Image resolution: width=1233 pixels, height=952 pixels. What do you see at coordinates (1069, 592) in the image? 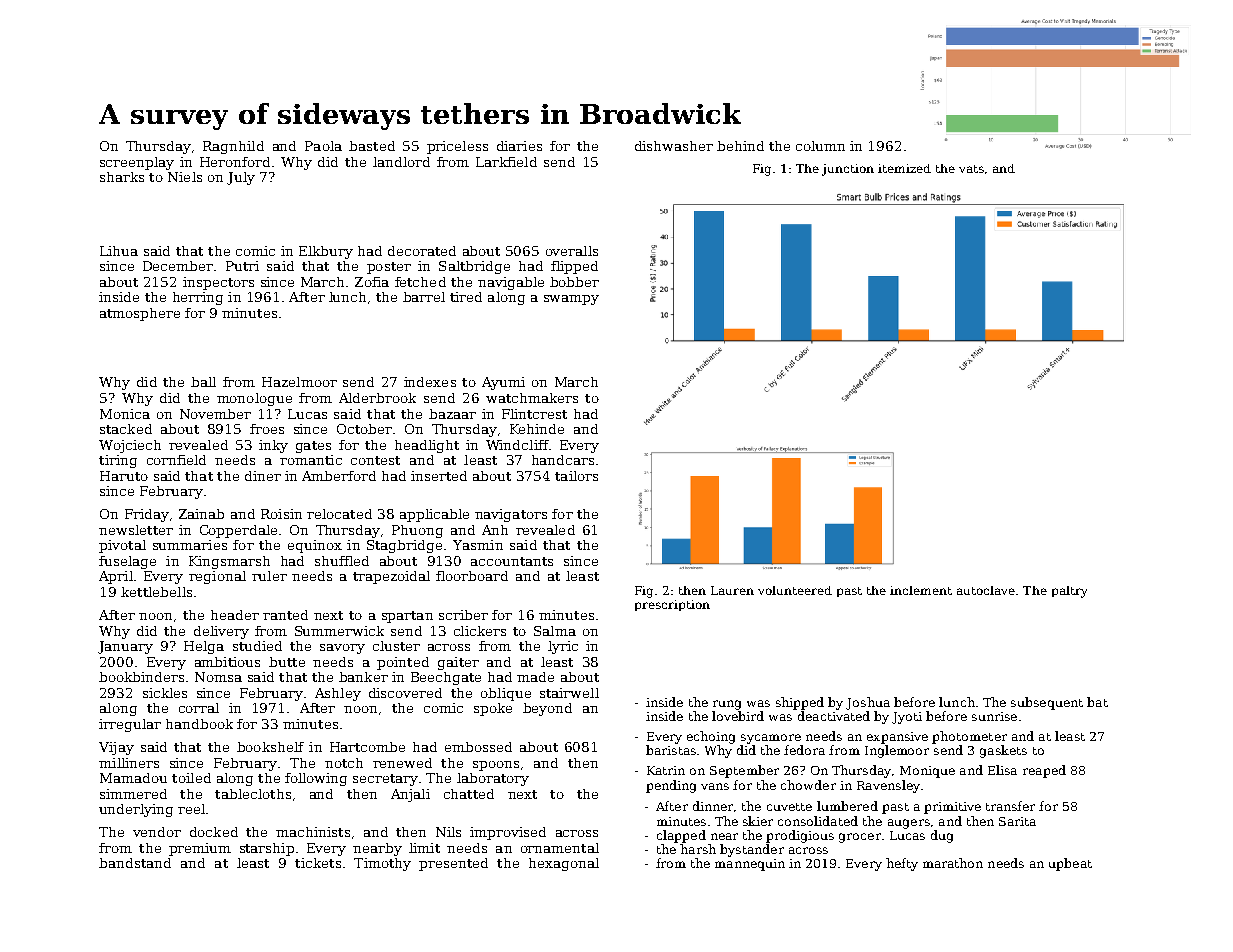
I see `paltry` at bounding box center [1069, 592].
